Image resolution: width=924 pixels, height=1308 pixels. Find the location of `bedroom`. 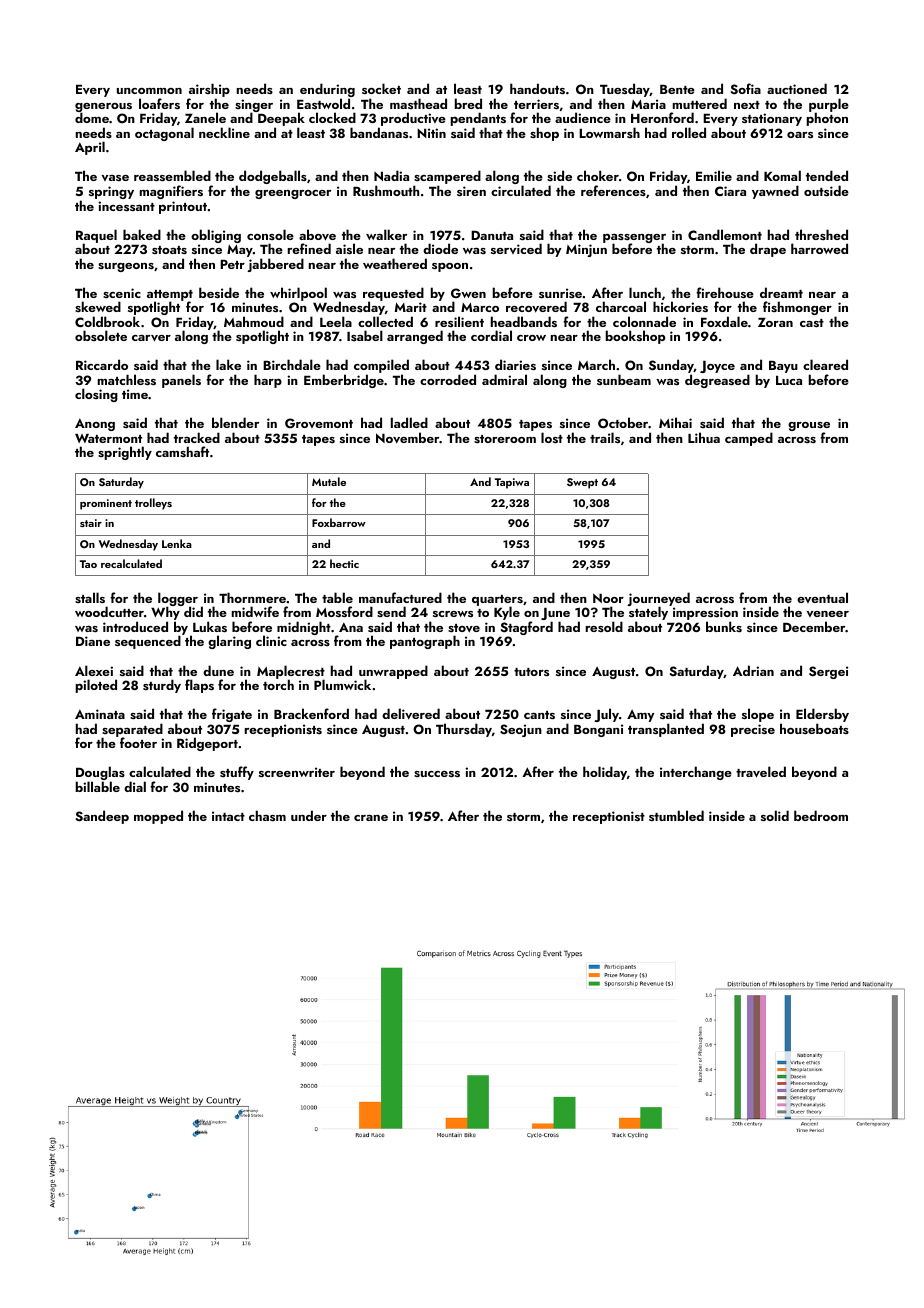

bedroom is located at coordinates (821, 815).
